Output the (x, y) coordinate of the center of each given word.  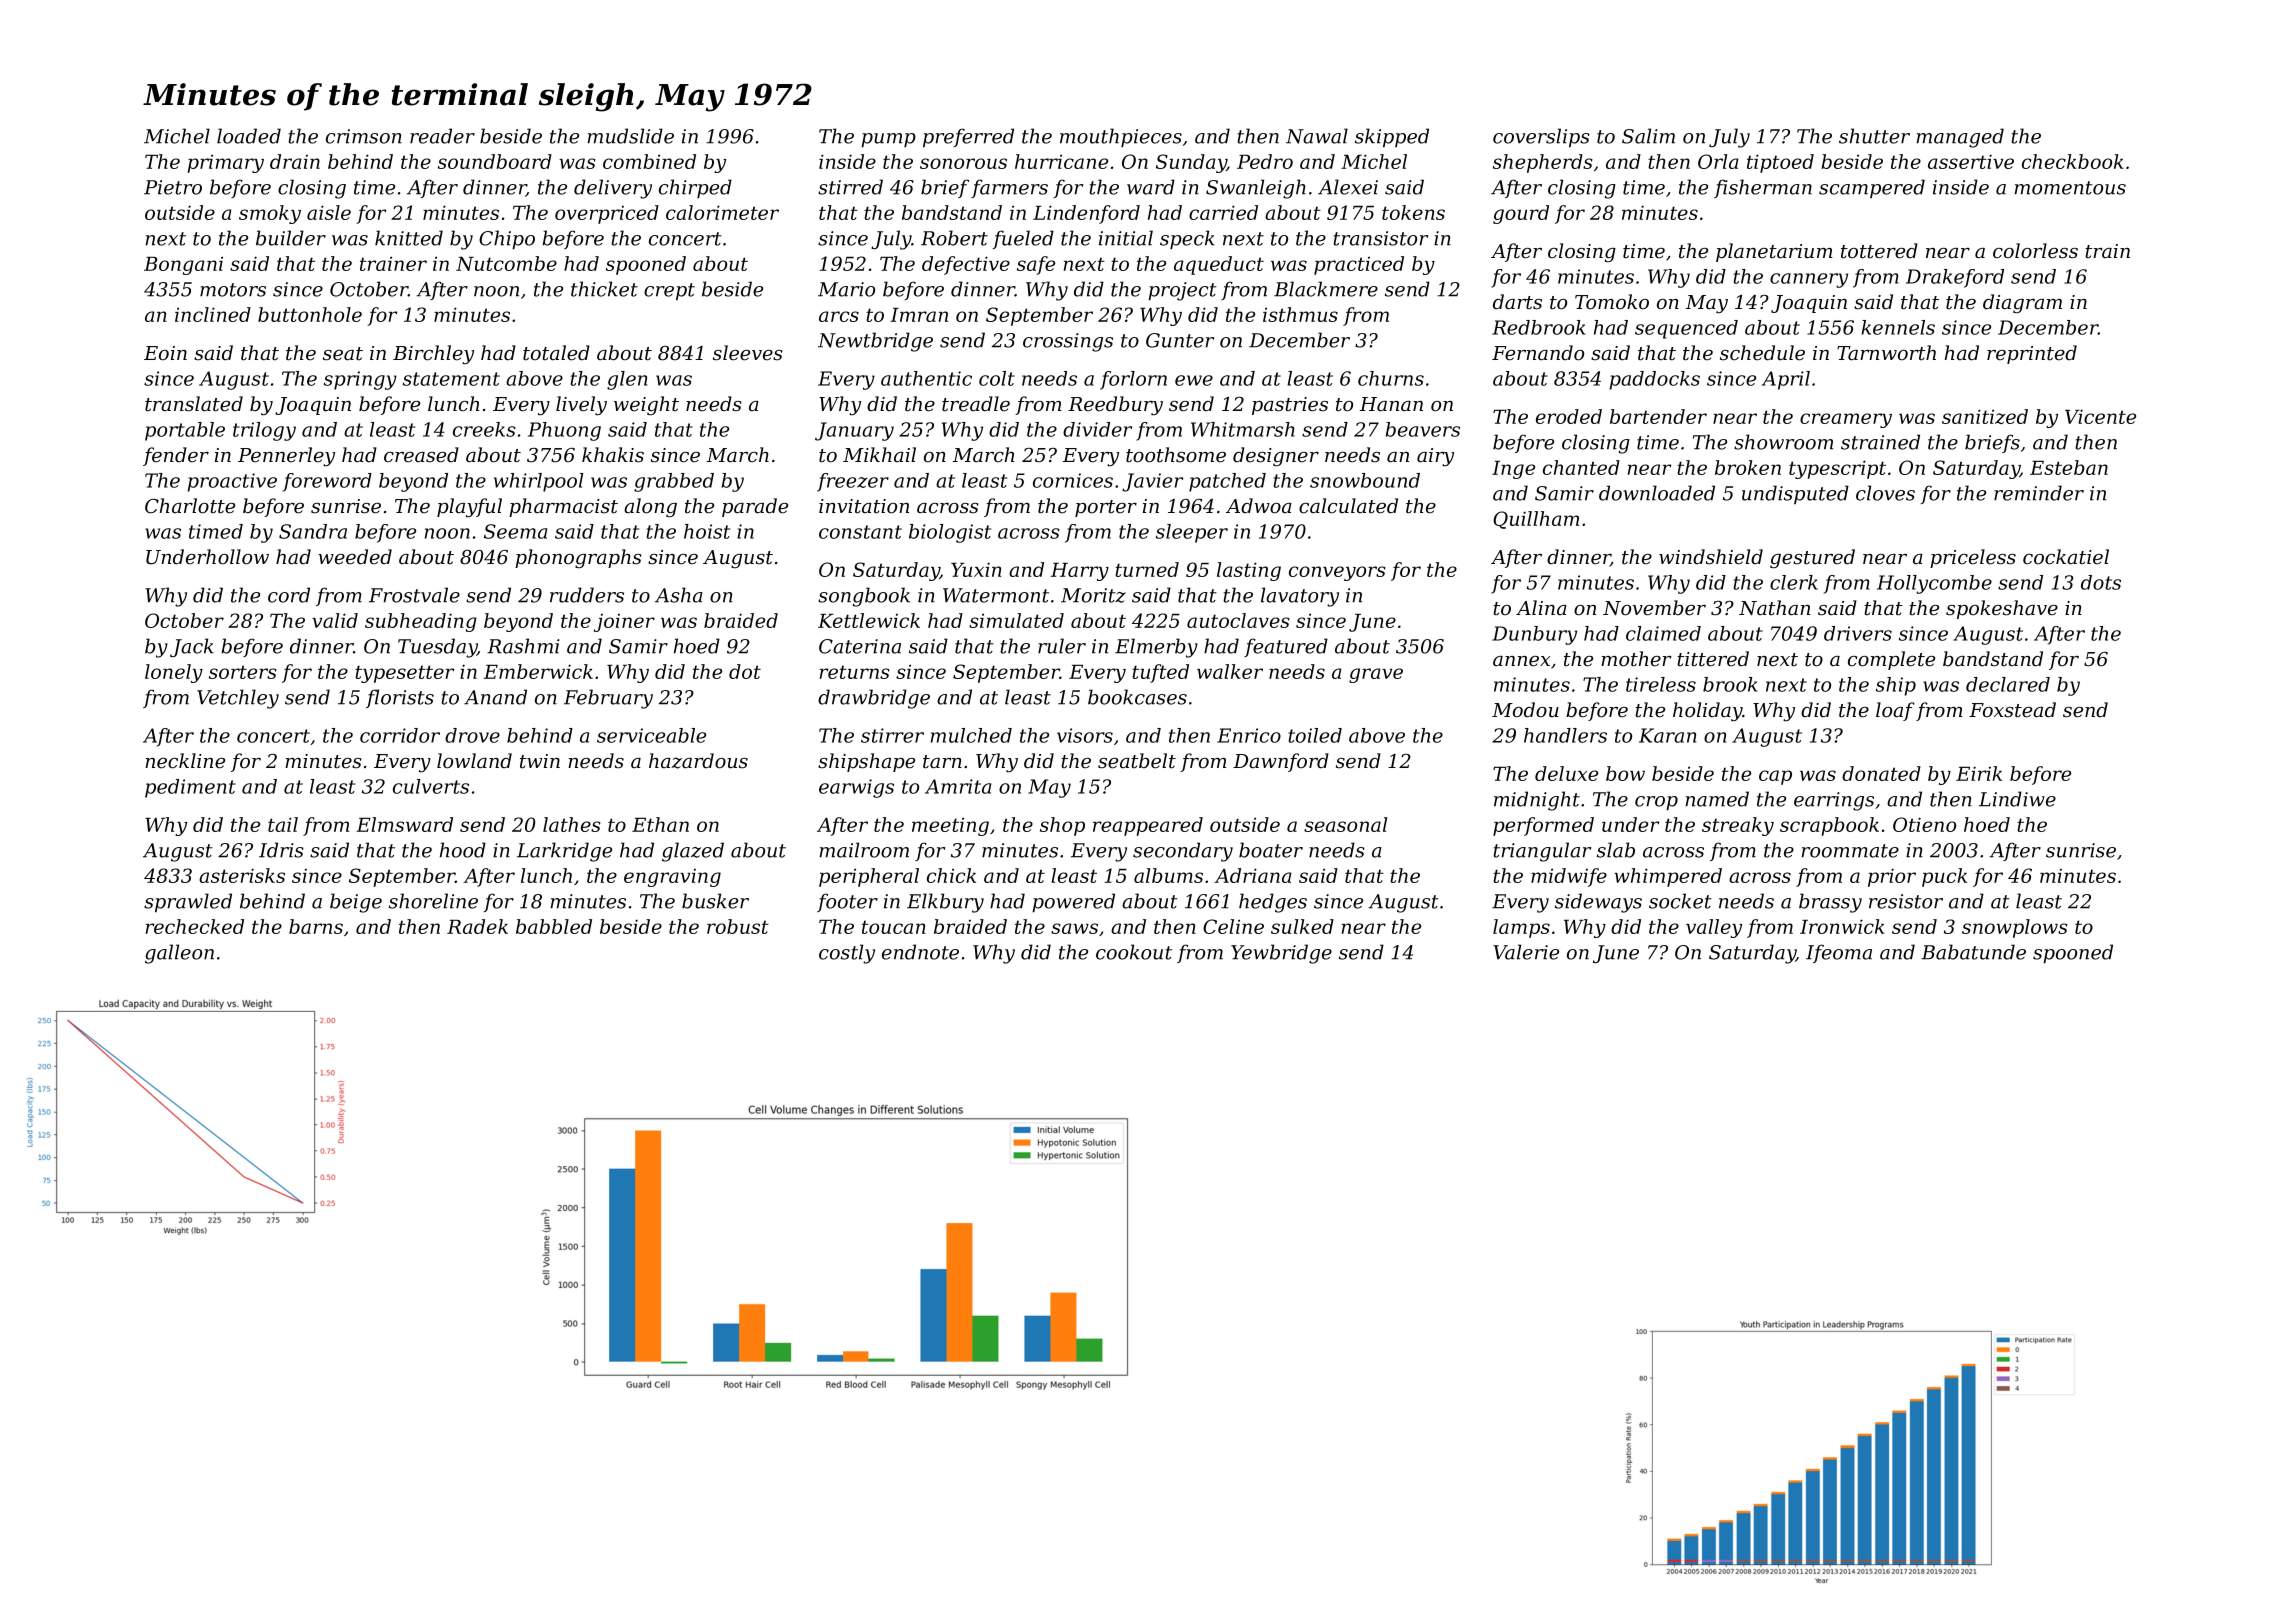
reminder (2039, 493)
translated (194, 404)
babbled (554, 926)
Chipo (507, 239)
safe (1036, 265)
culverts (431, 786)
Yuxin (976, 569)
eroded (1569, 416)
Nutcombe (506, 263)
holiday (1708, 711)
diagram (2022, 304)
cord (289, 595)
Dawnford (1281, 762)
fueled (1023, 239)
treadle (976, 404)
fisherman (1763, 188)
